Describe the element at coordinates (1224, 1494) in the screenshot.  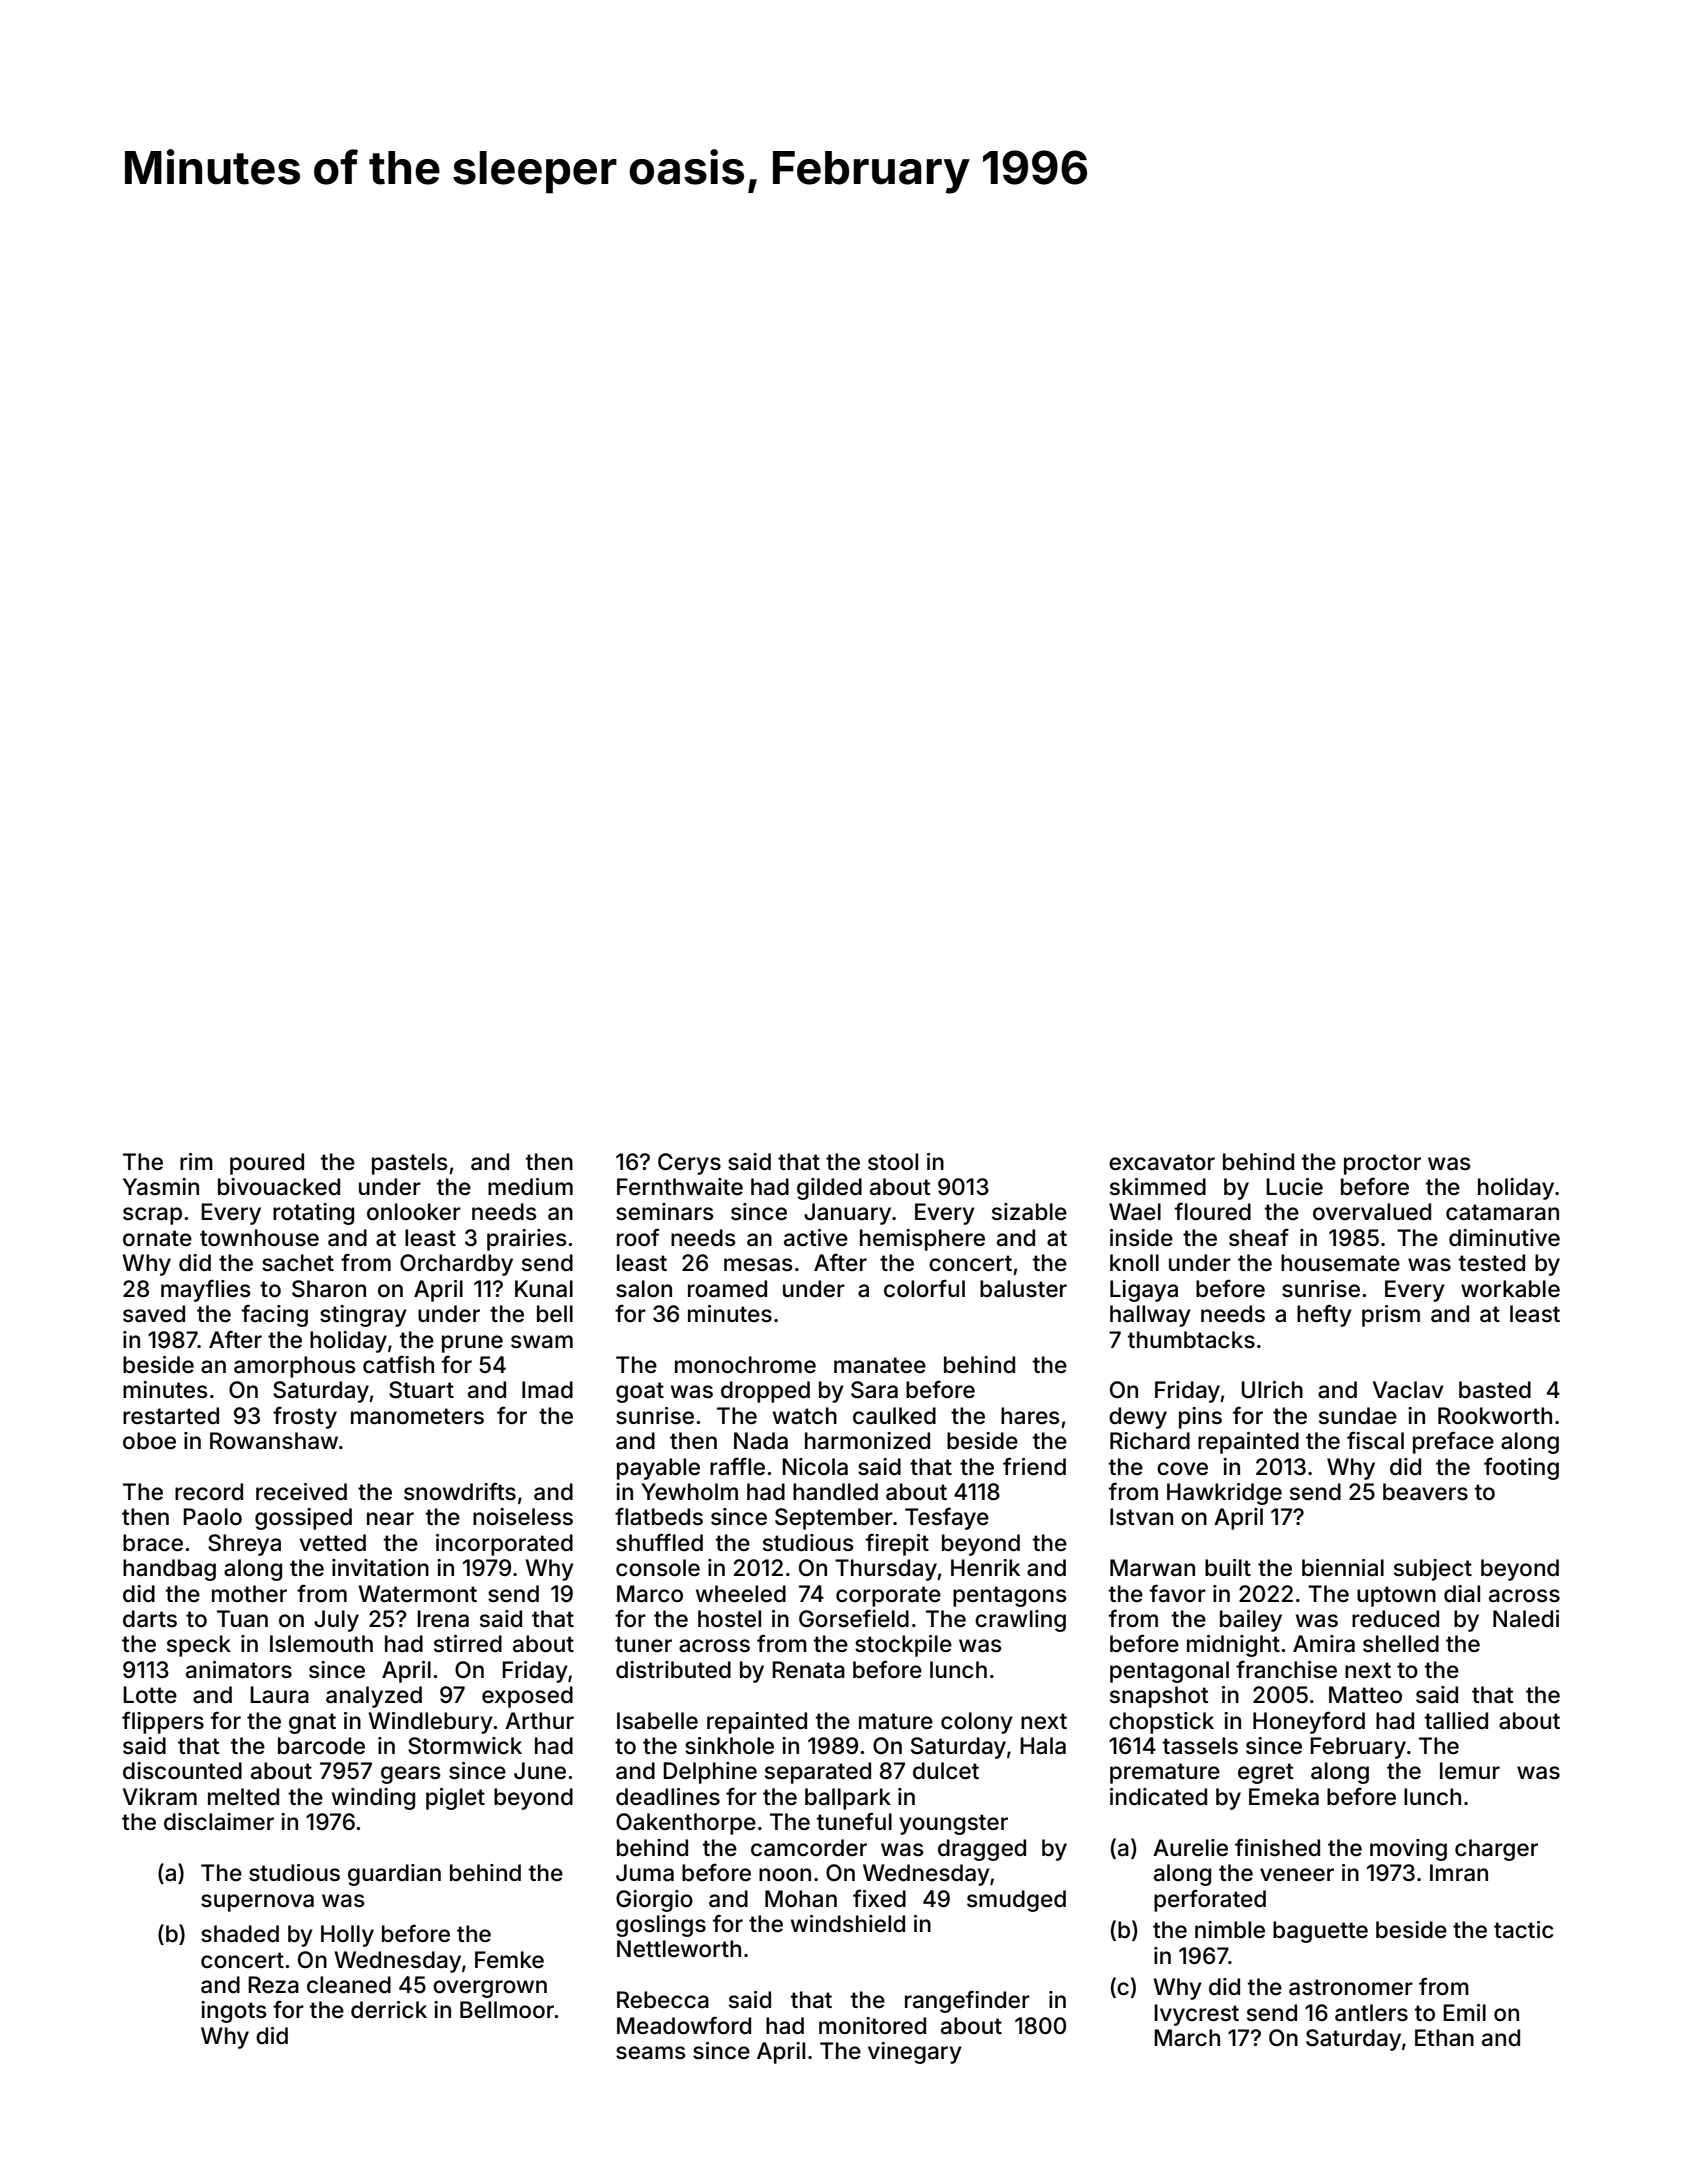
I see `Hawkridge` at that location.
